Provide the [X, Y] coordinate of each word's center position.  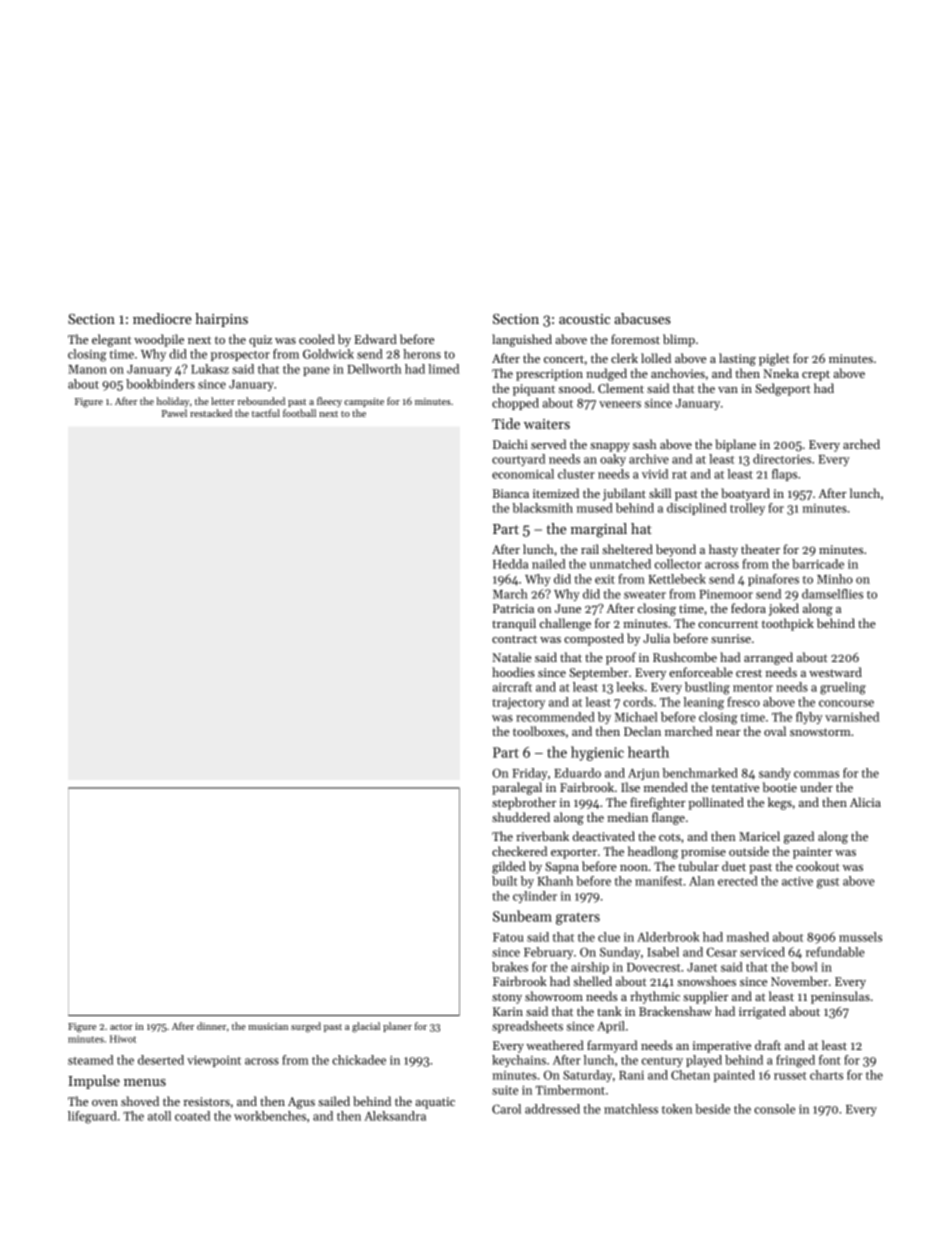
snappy [610, 447]
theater [760, 549]
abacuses [642, 318]
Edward [375, 339]
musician [268, 1026]
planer [397, 1027]
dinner [211, 1026]
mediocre [162, 318]
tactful [266, 413]
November [799, 981]
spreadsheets [527, 1027]
